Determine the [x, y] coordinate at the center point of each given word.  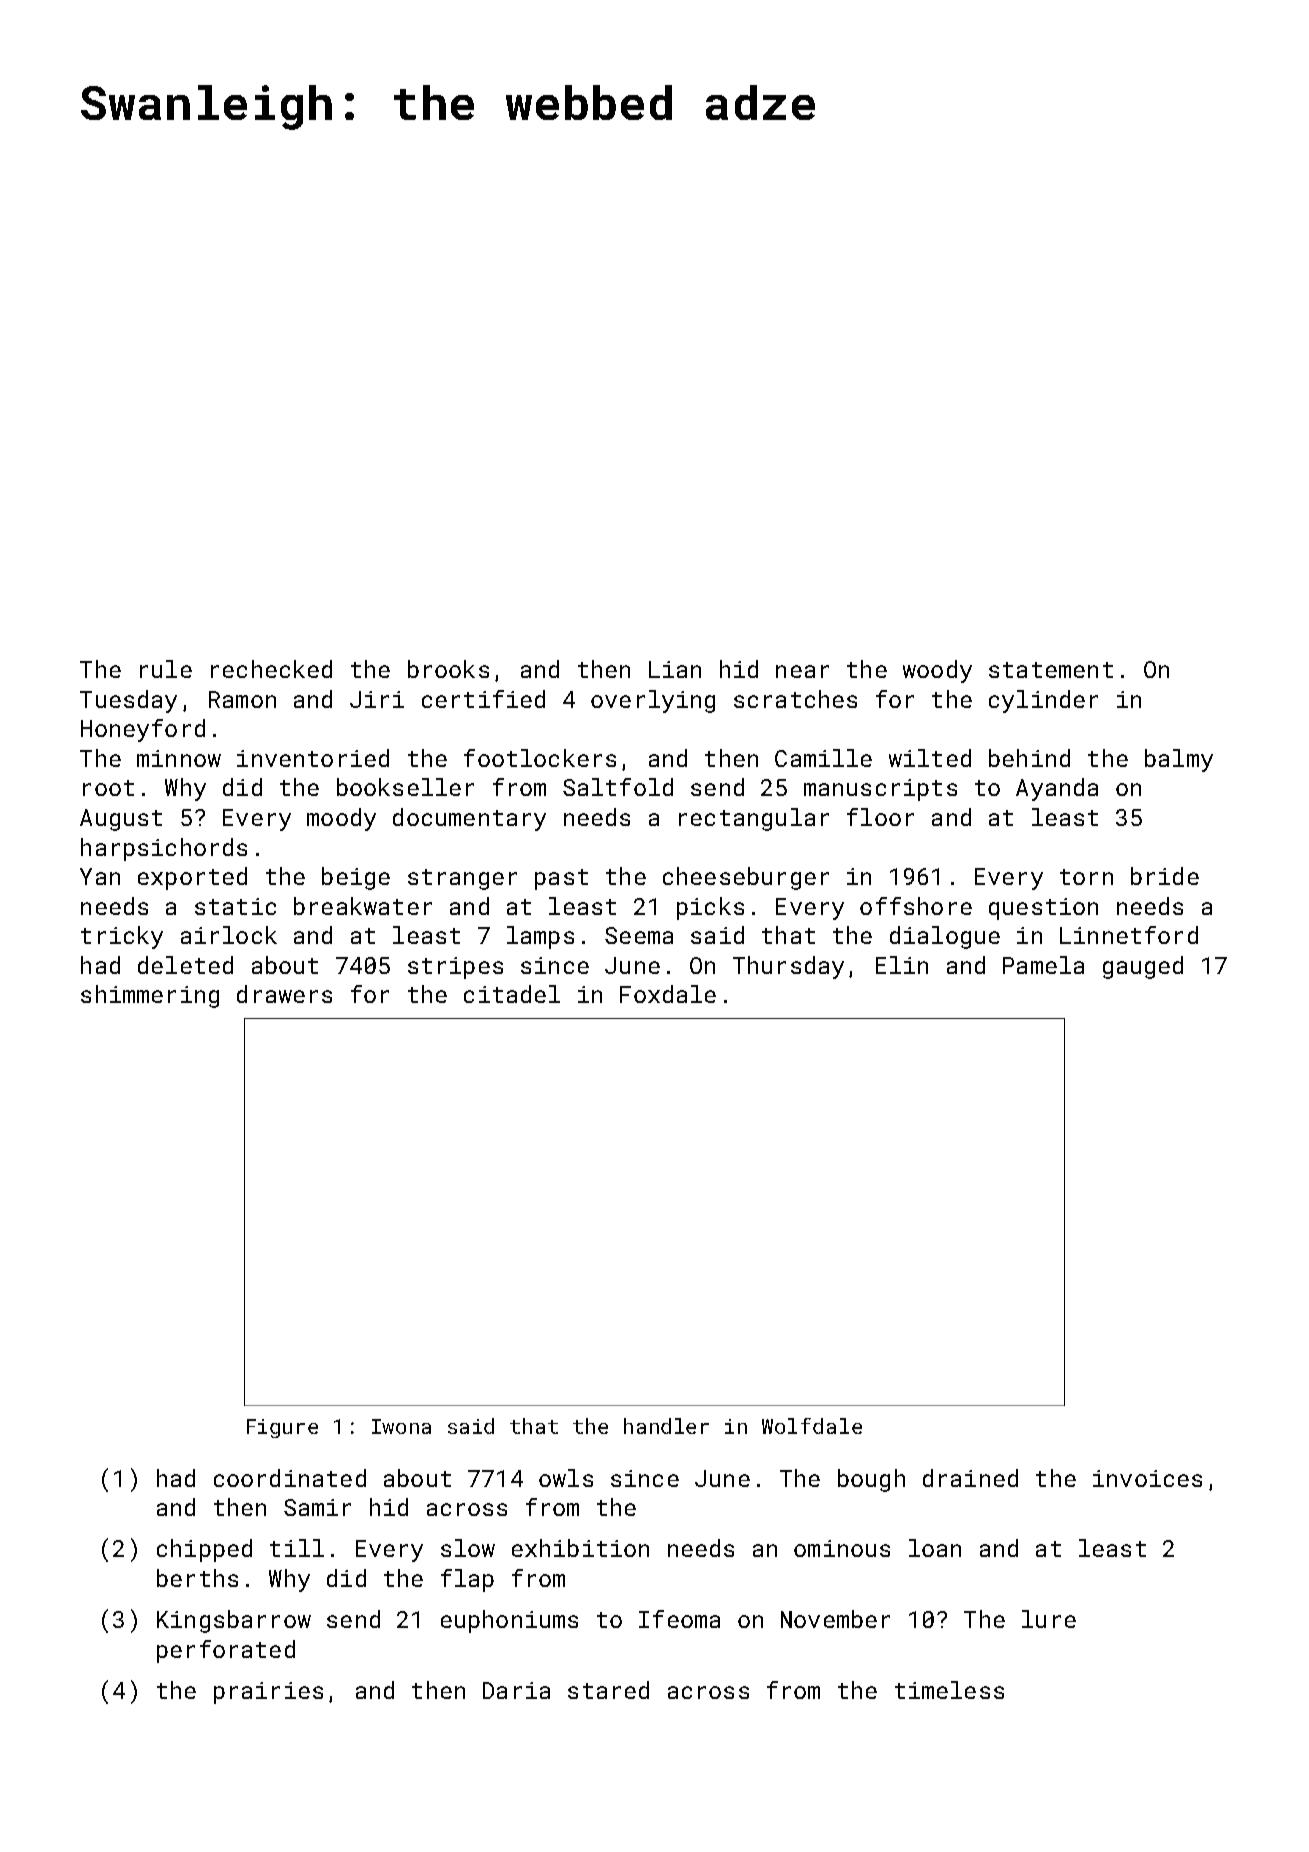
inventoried [313, 758]
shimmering [150, 996]
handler [666, 1426]
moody [341, 819]
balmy [1179, 760]
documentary [469, 819]
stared [608, 1690]
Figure [282, 1428]
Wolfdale [812, 1426]
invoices [1147, 1478]
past [561, 879]
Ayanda [1057, 789]
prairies [268, 1693]
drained [970, 1478]
